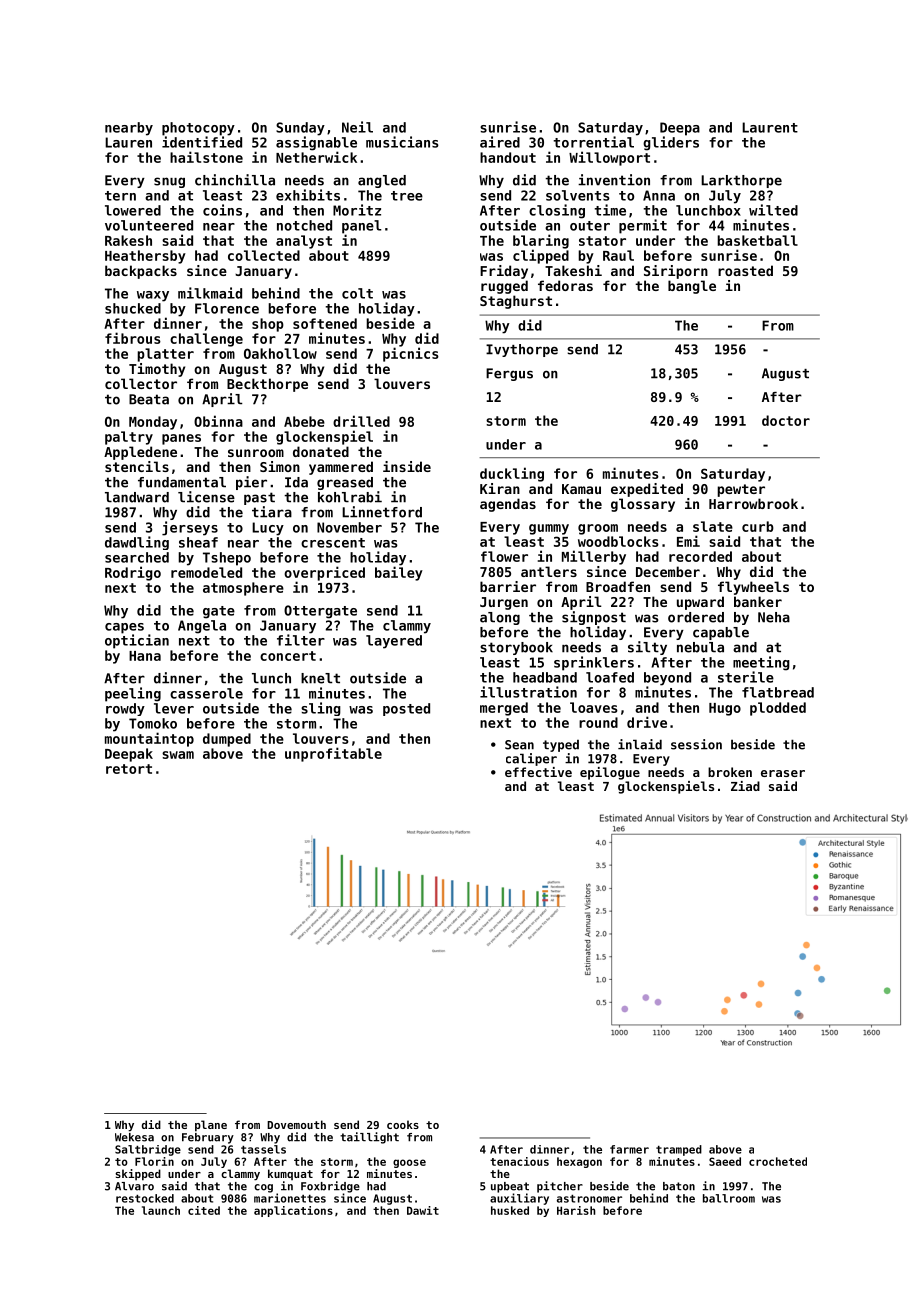 Image resolution: width=924 pixels, height=1308 pixels. What do you see at coordinates (538, 772) in the screenshot?
I see `effective` at bounding box center [538, 772].
